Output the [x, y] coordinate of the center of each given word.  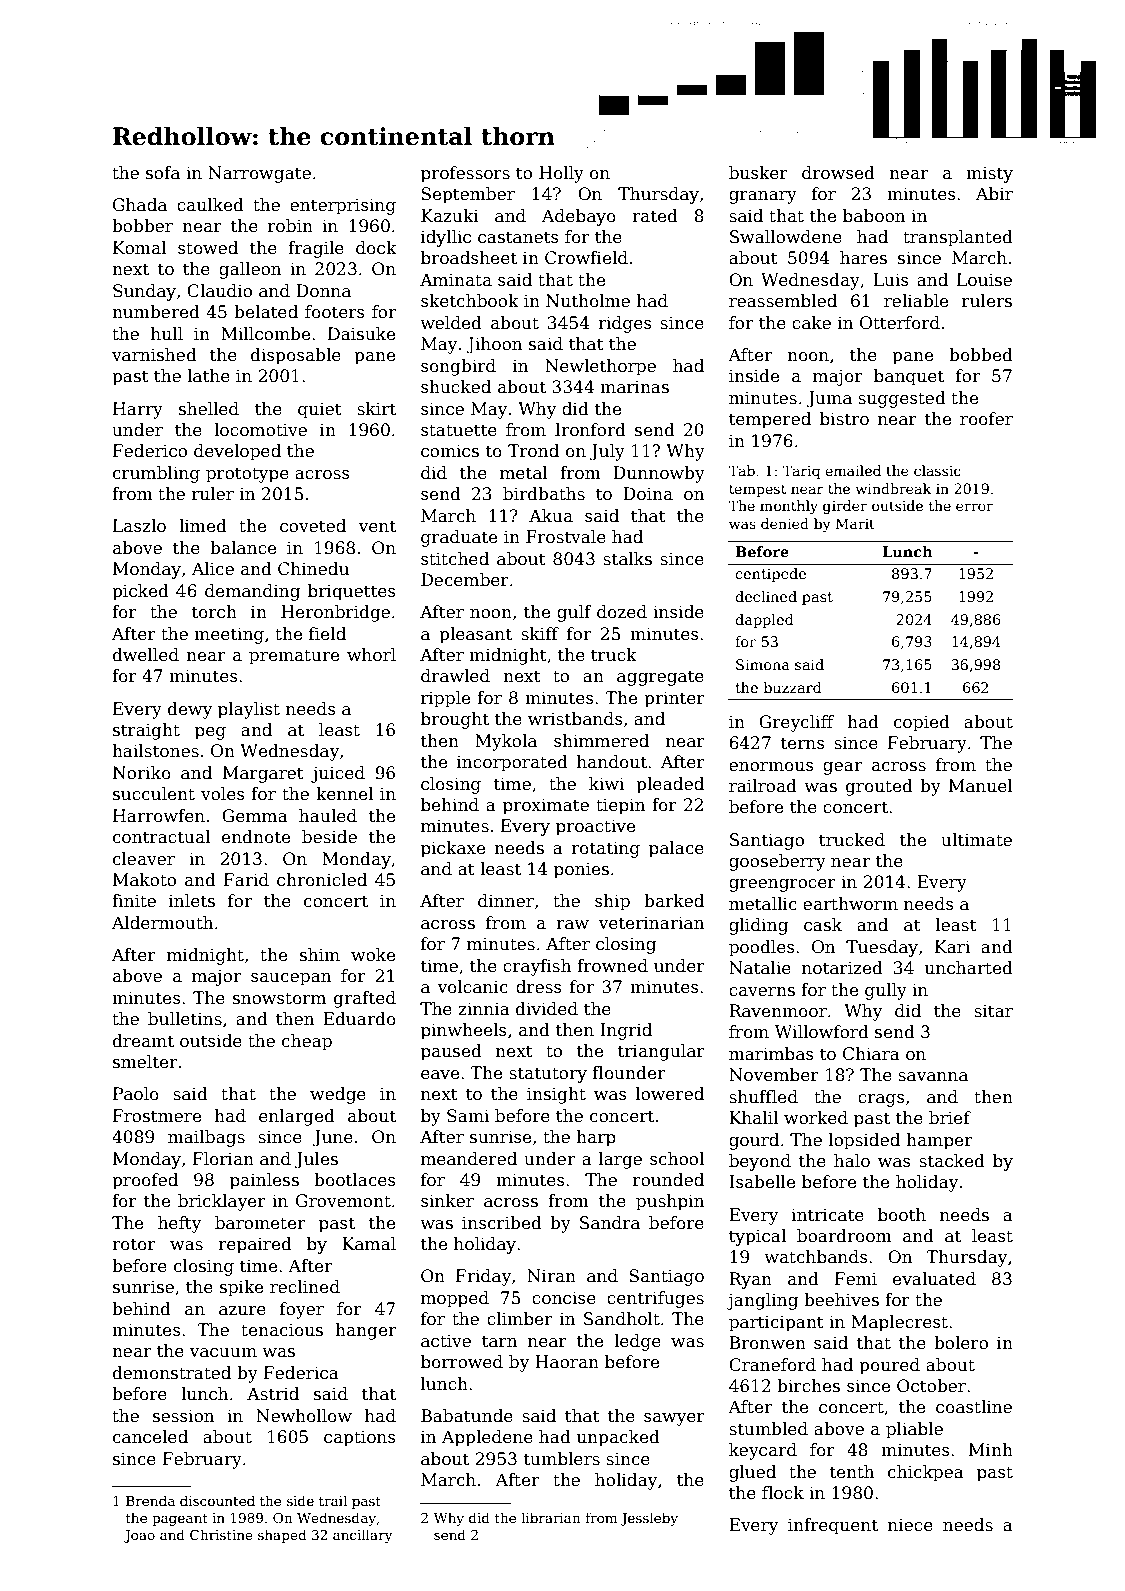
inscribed [502, 1223]
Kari [952, 947]
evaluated [934, 1279]
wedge [338, 1095]
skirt [376, 409]
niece [910, 1525]
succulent [154, 794]
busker [758, 173]
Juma [829, 399]
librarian [551, 1517]
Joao [139, 1536]
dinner [506, 901]
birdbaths [544, 494]
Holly [561, 174]
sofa [163, 173]
